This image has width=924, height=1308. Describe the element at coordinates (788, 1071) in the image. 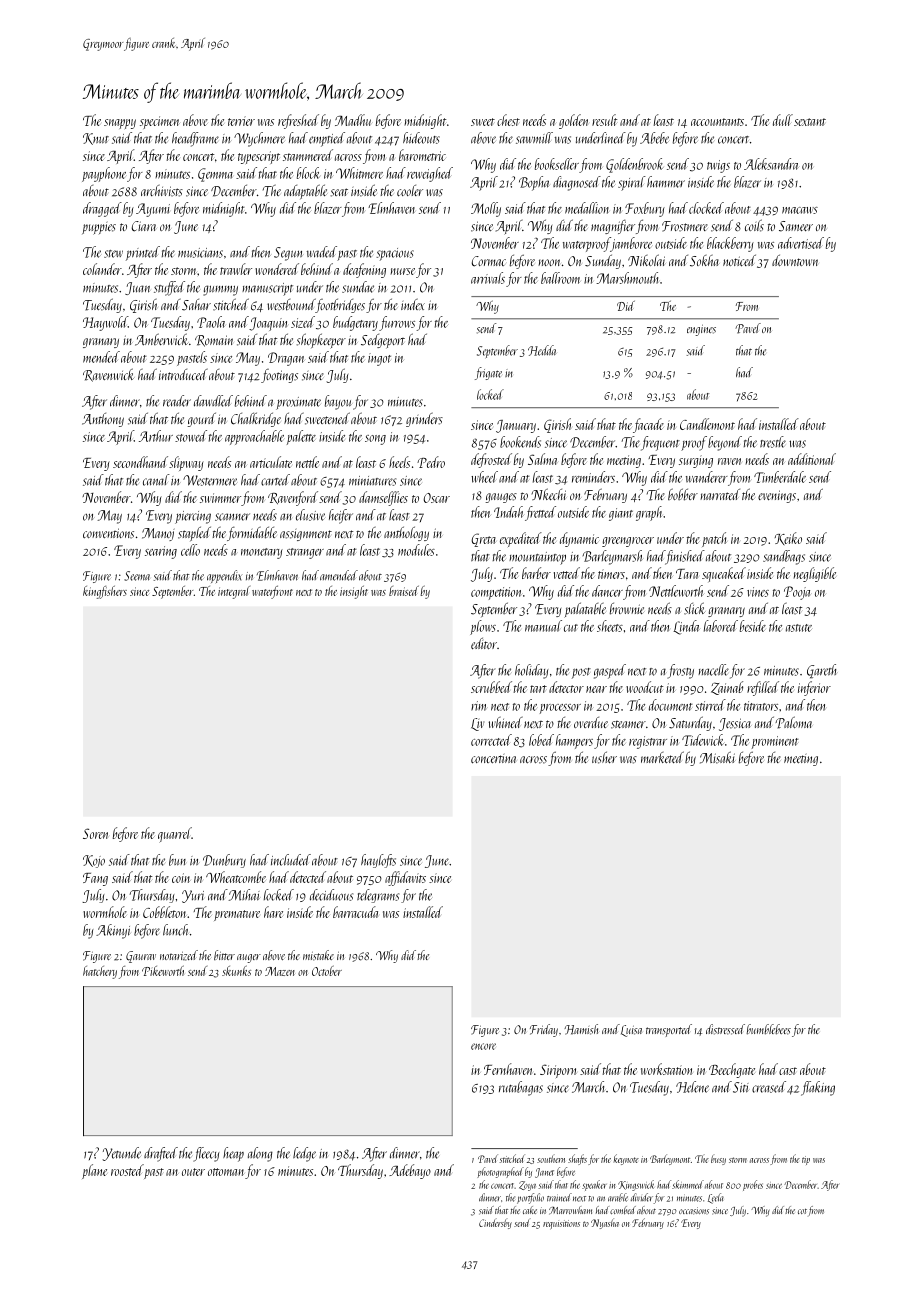

I see `cast` at that location.
